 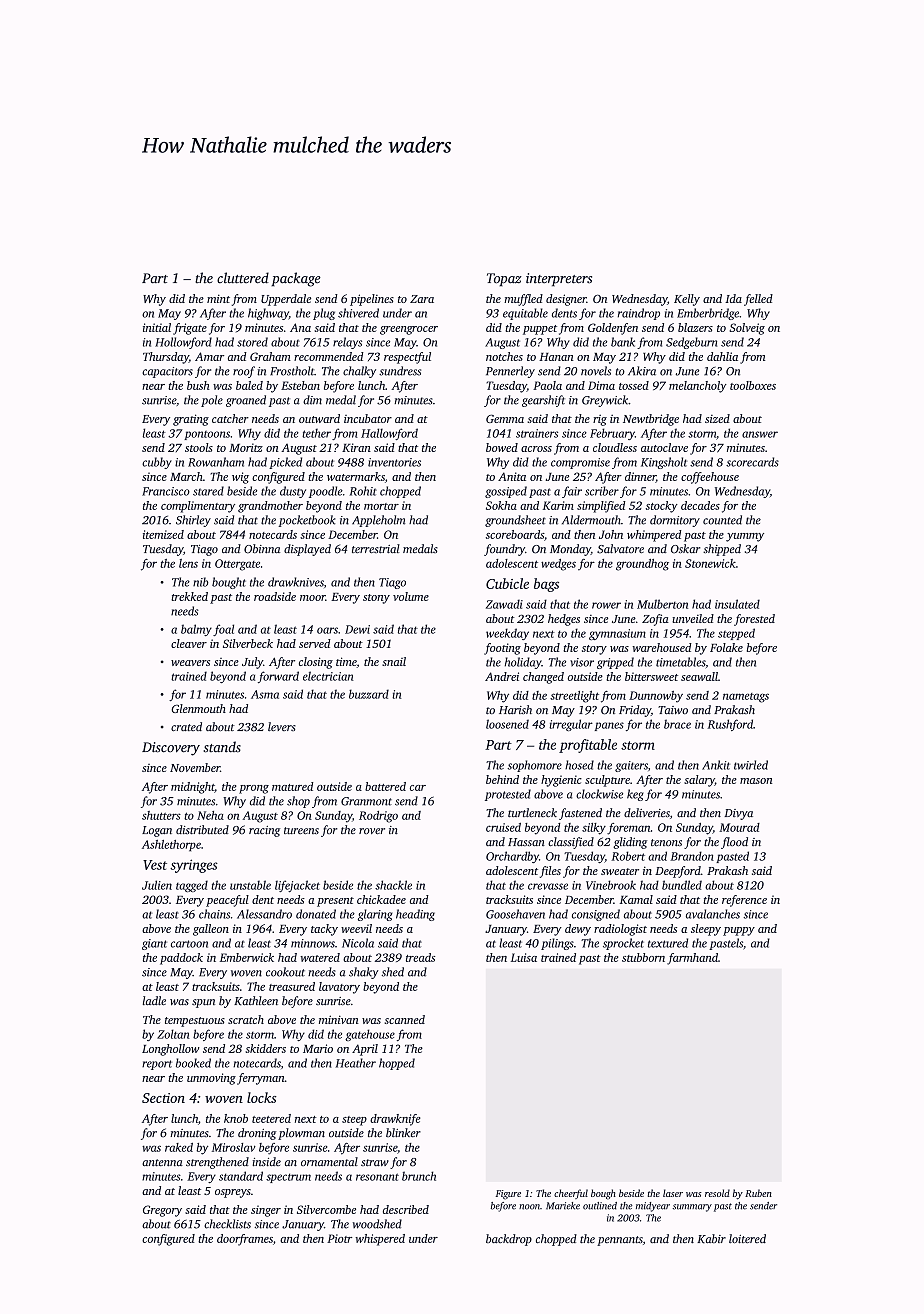 I want to click on twirled, so click(x=751, y=765).
